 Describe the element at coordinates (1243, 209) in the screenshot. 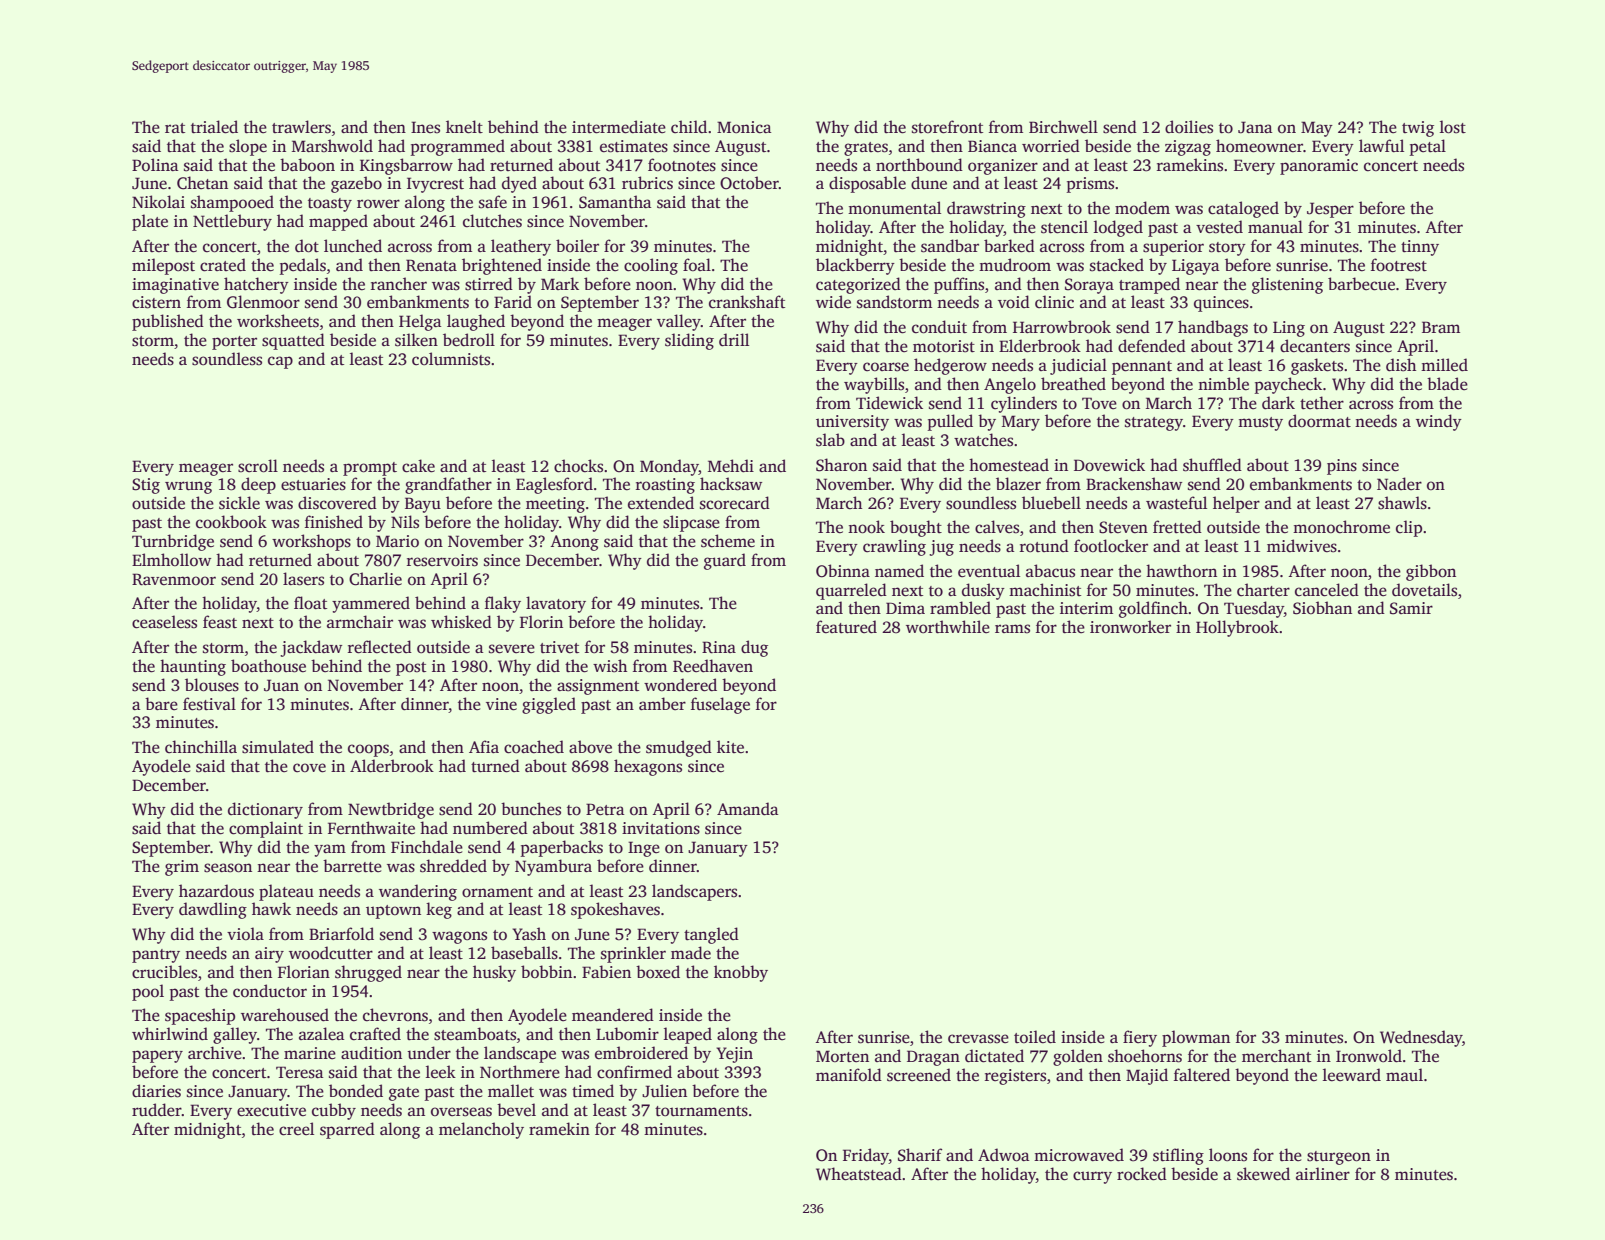

I see `cataloged` at that location.
